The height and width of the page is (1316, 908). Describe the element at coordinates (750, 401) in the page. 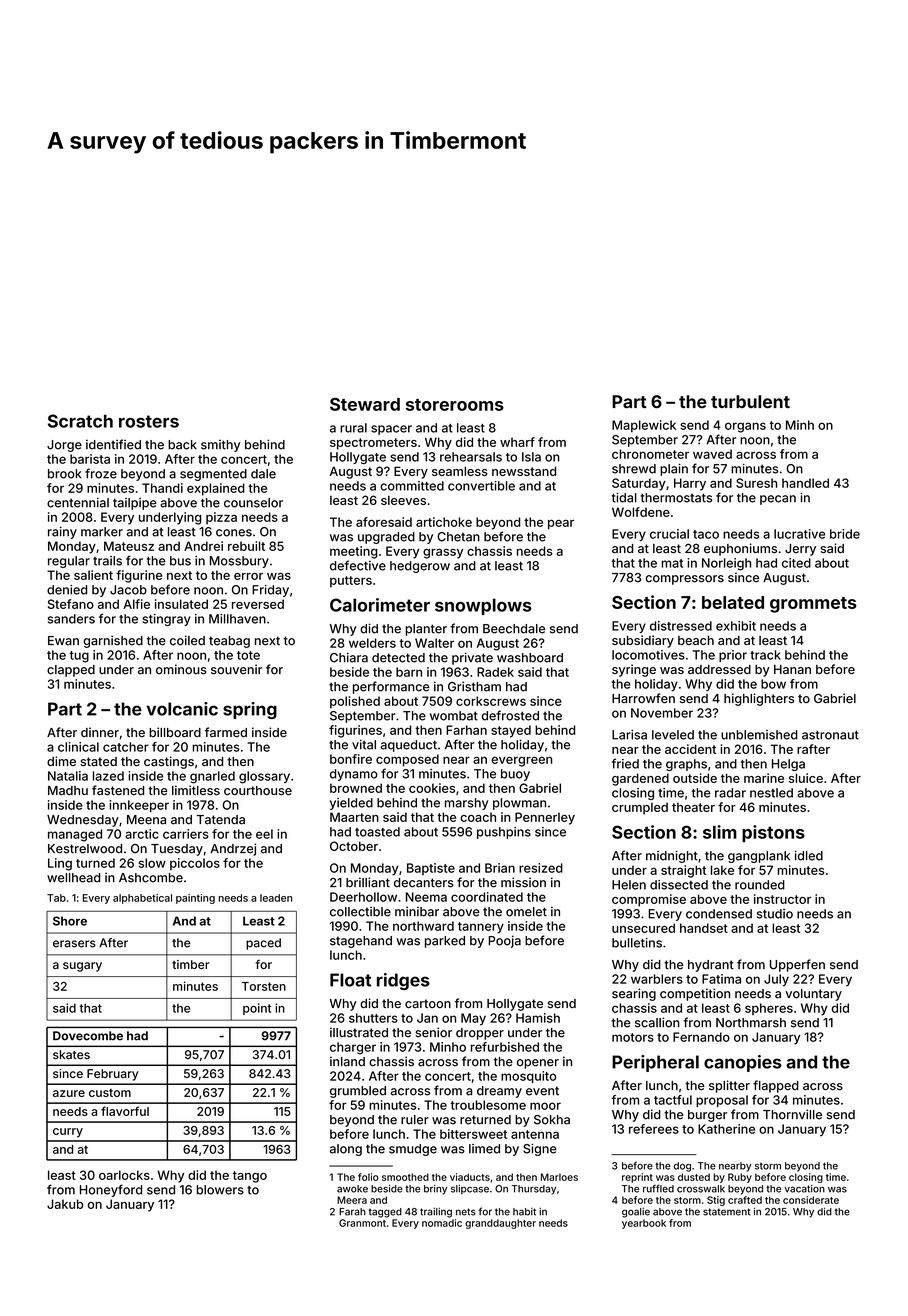

I see `turbulent` at that location.
